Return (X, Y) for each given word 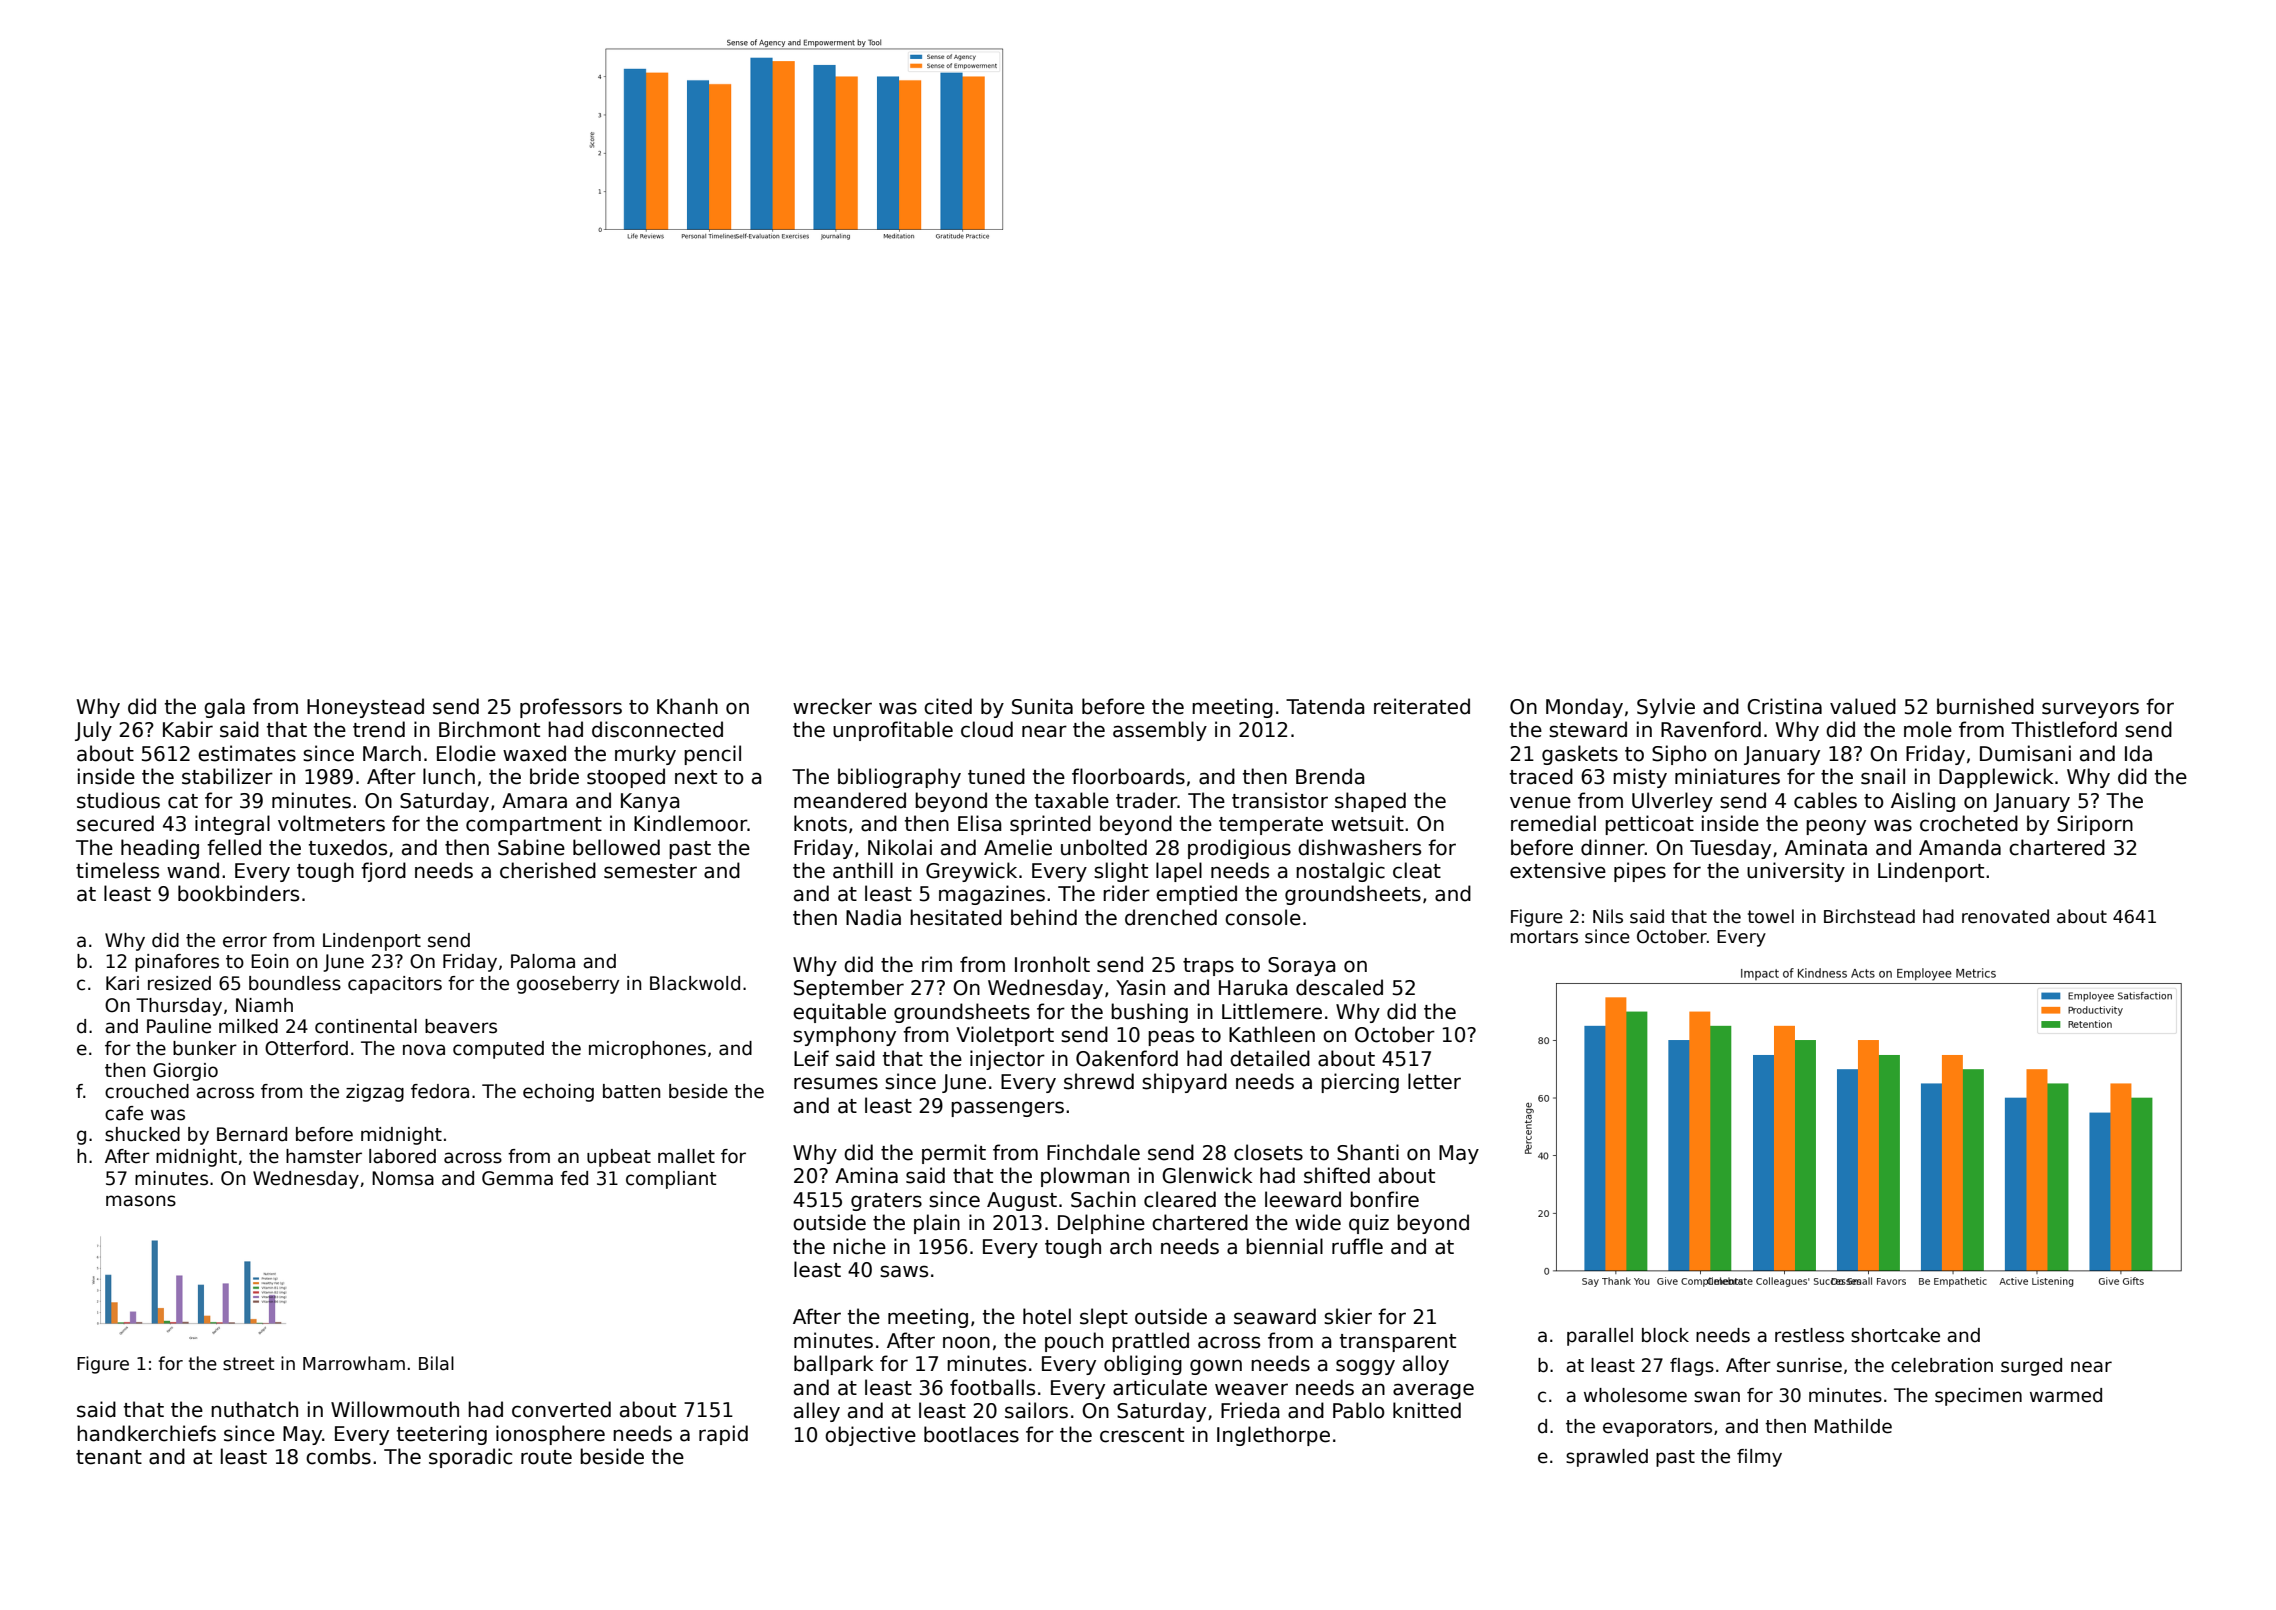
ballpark (833, 1365)
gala (224, 708)
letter (1434, 1081)
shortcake (1895, 1335)
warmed (2066, 1395)
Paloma (543, 961)
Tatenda (1325, 706)
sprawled (1607, 1458)
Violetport (1005, 1036)
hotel (1047, 1316)
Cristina (1784, 706)
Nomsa (403, 1178)
